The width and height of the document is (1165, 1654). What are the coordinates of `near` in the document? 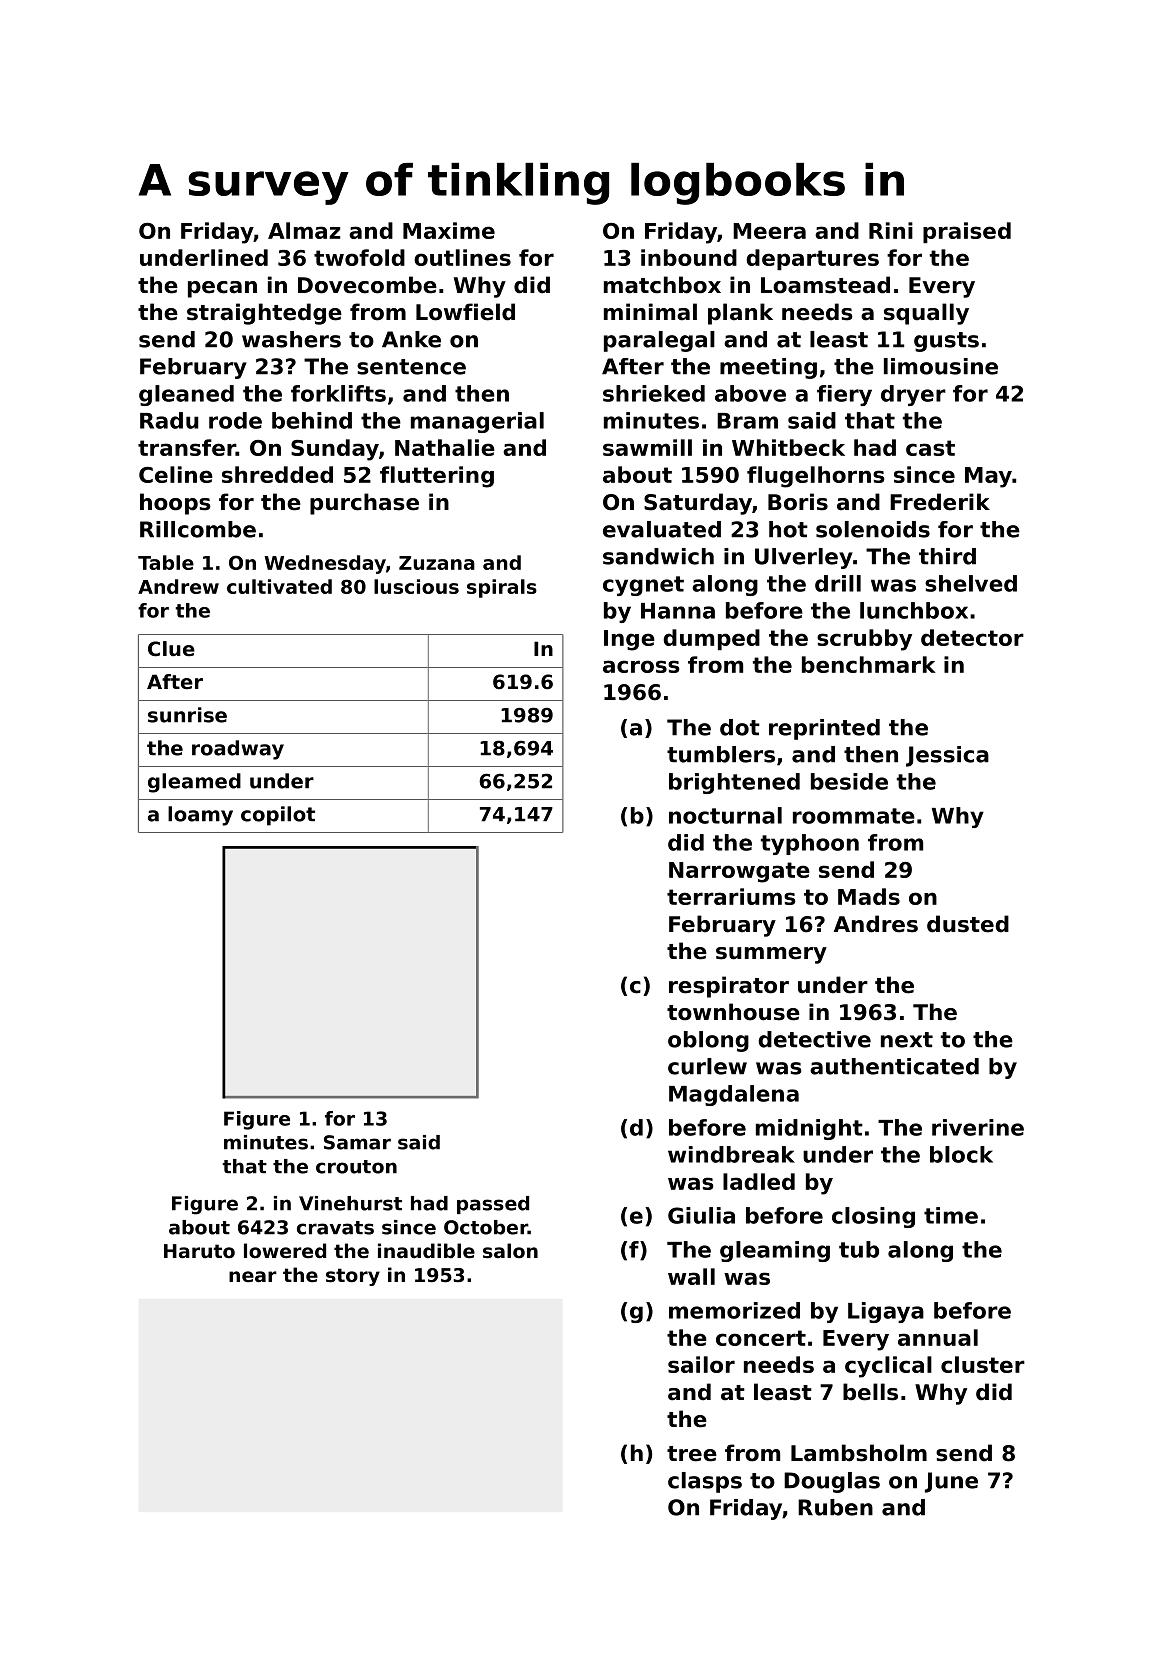 It's located at (253, 1277).
